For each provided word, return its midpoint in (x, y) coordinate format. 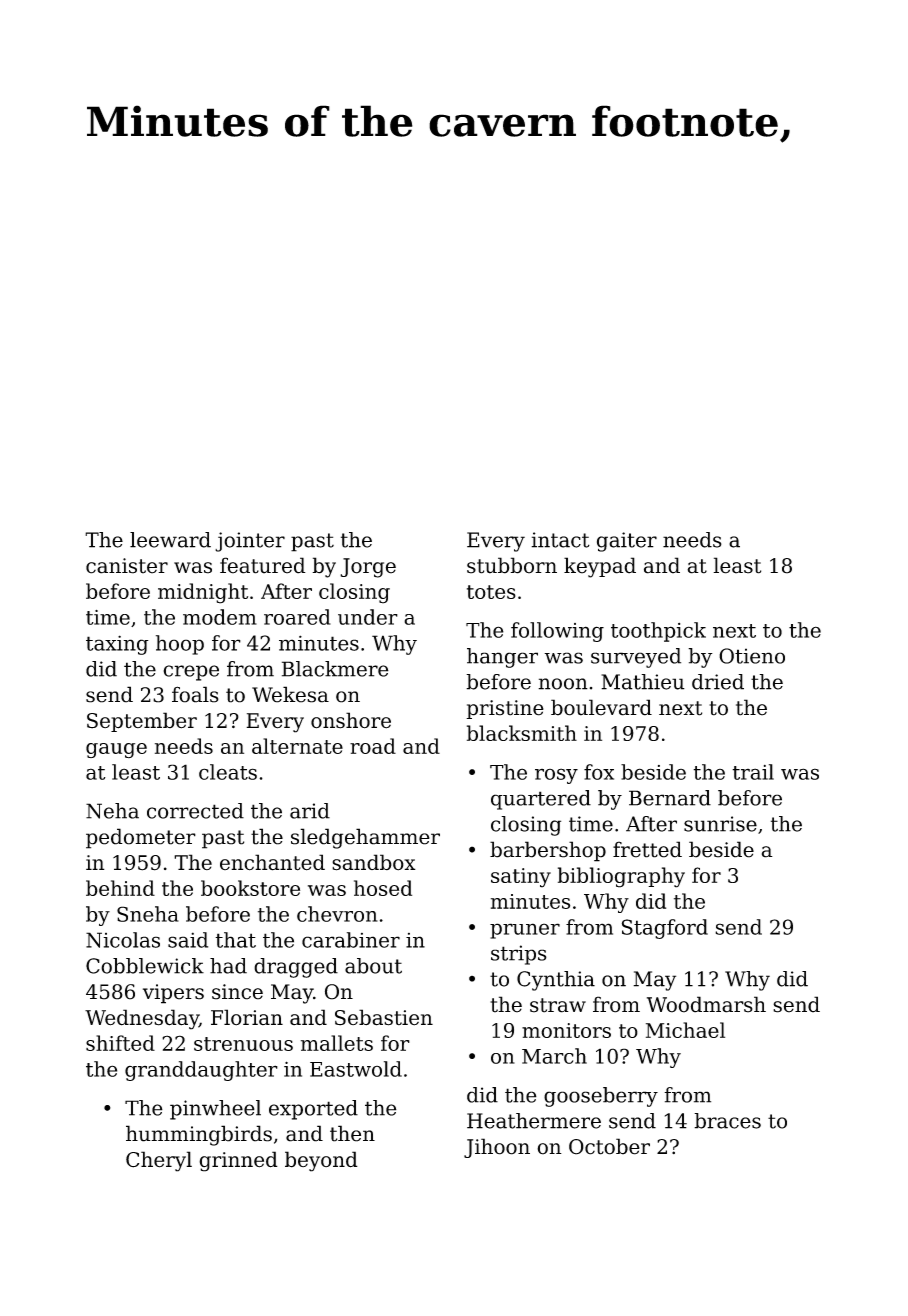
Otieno (752, 656)
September (142, 722)
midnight (203, 593)
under (368, 617)
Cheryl (159, 1161)
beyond (321, 1161)
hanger (502, 658)
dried (718, 682)
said (188, 940)
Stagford (665, 929)
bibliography (621, 877)
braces (727, 1121)
